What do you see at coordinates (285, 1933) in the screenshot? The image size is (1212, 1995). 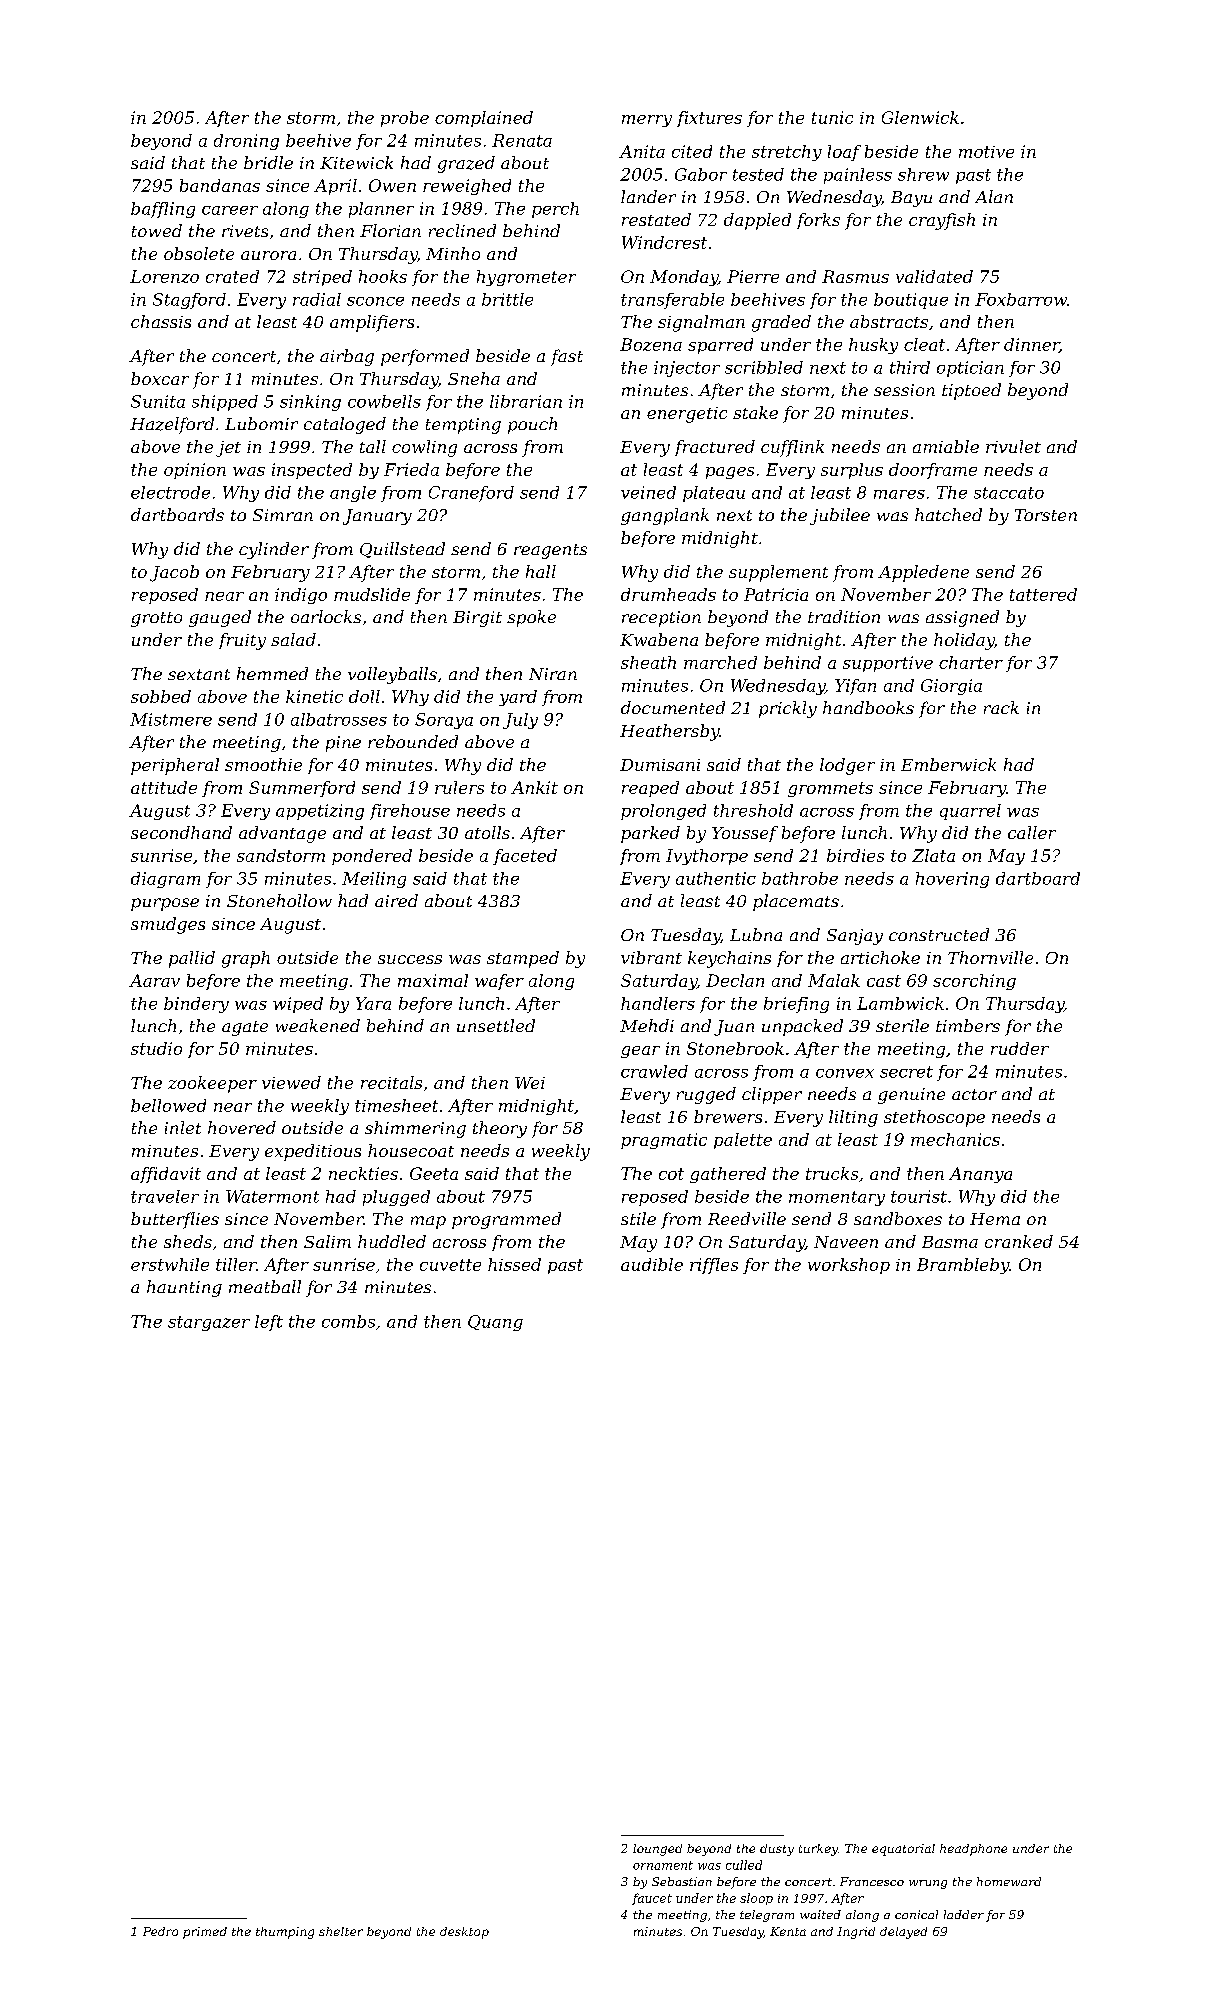 I see `thumping` at bounding box center [285, 1933].
